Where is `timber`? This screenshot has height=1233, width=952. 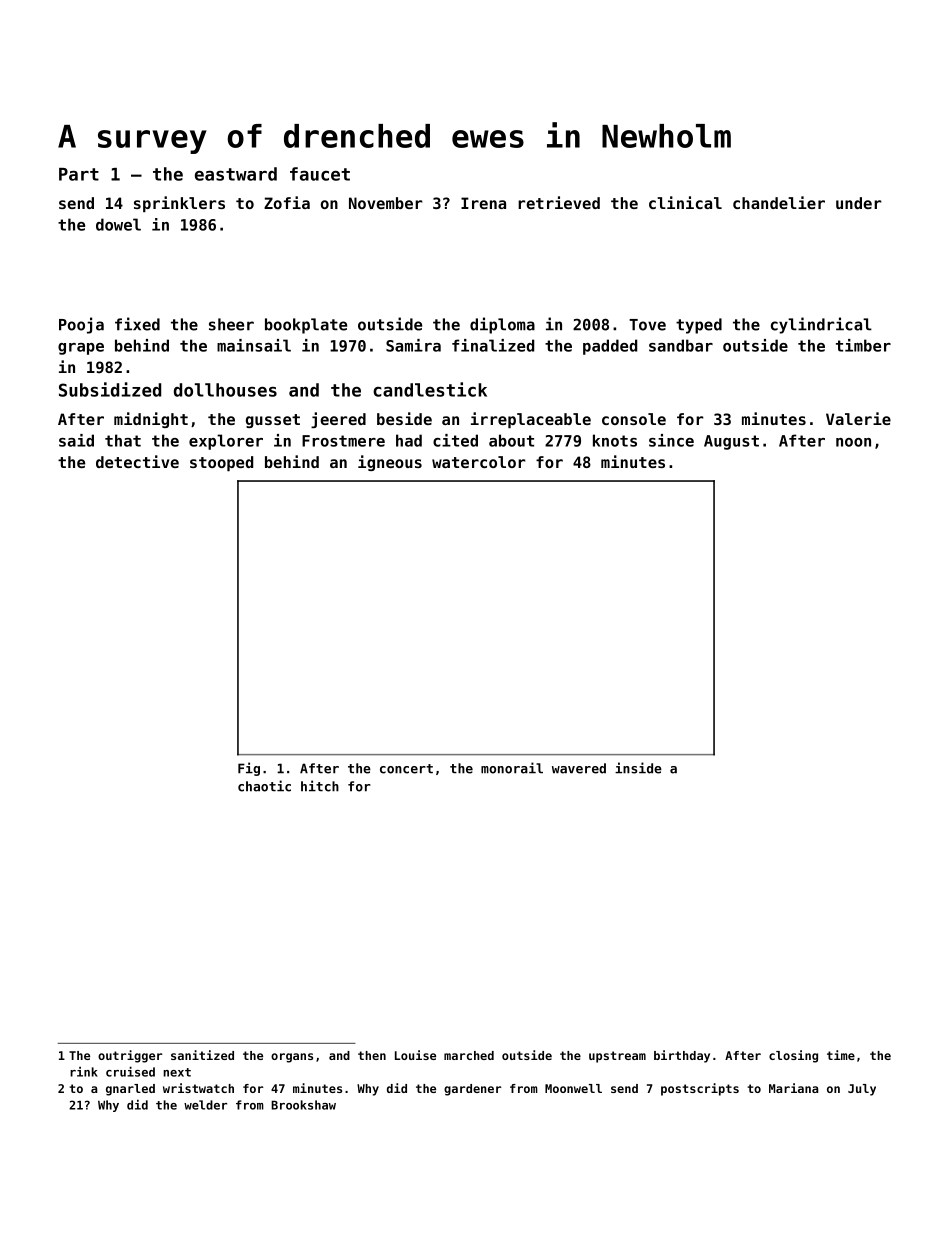 timber is located at coordinates (863, 345).
